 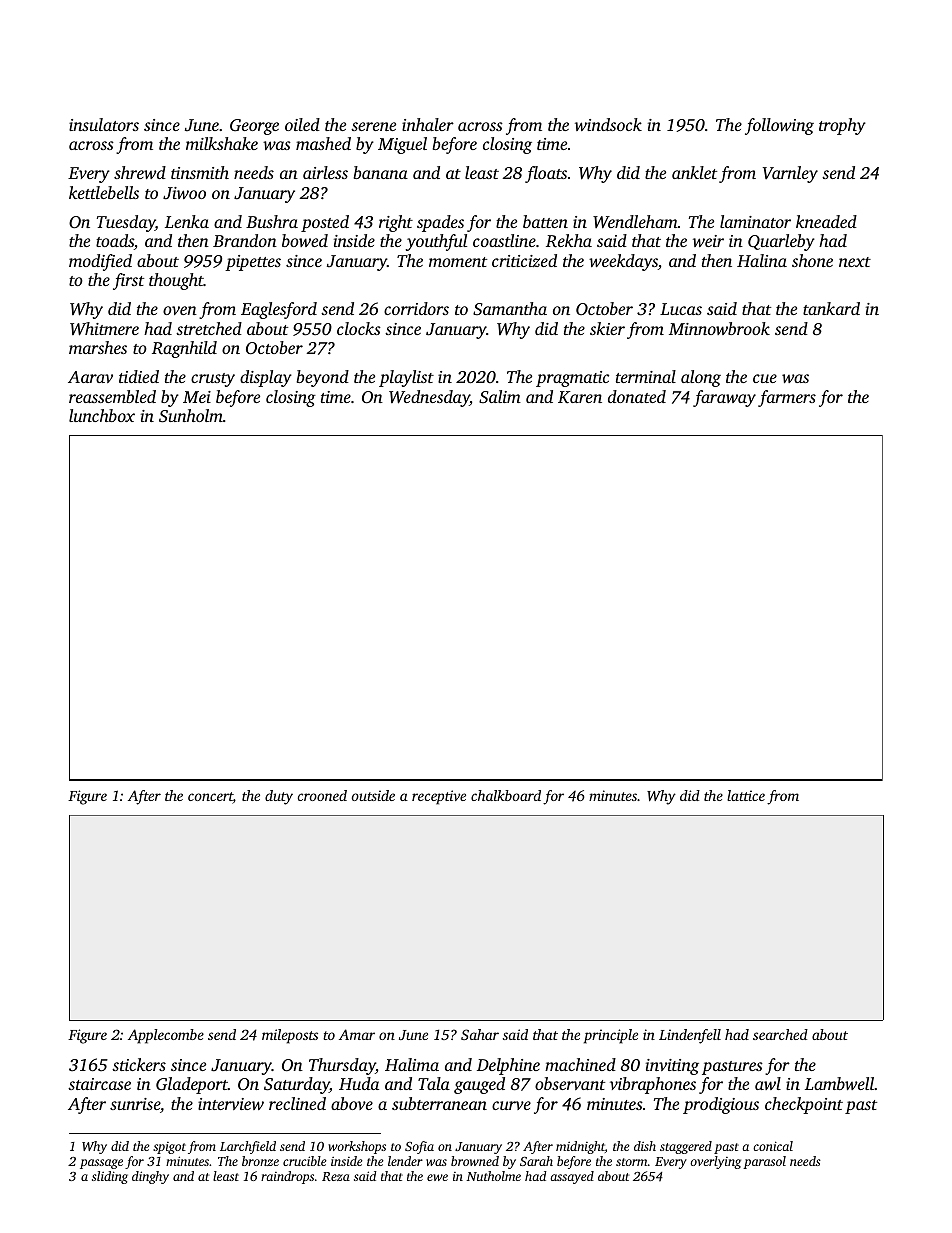 I want to click on mashed, so click(x=323, y=143).
